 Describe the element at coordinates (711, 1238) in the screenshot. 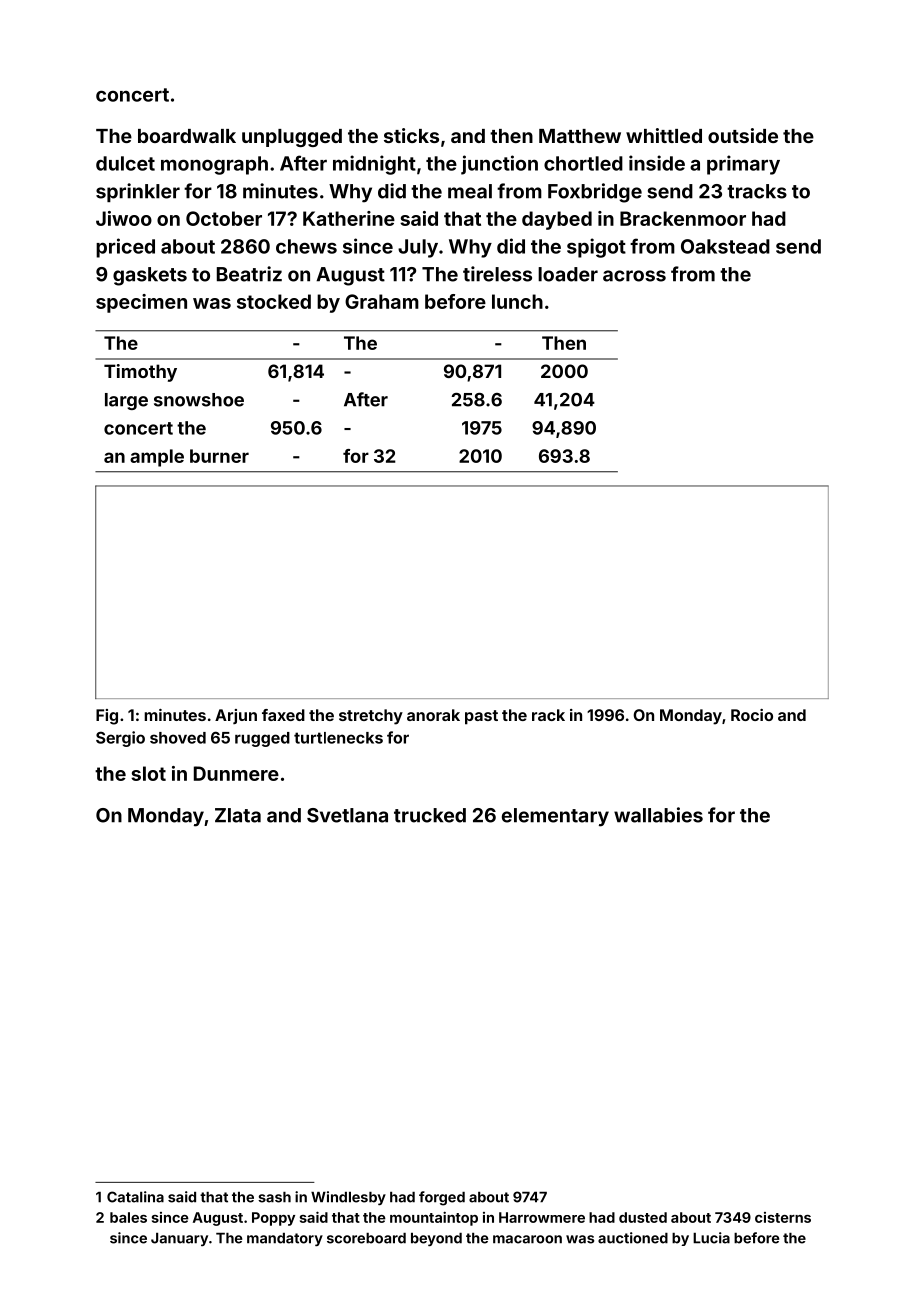

I see `Lucia` at that location.
